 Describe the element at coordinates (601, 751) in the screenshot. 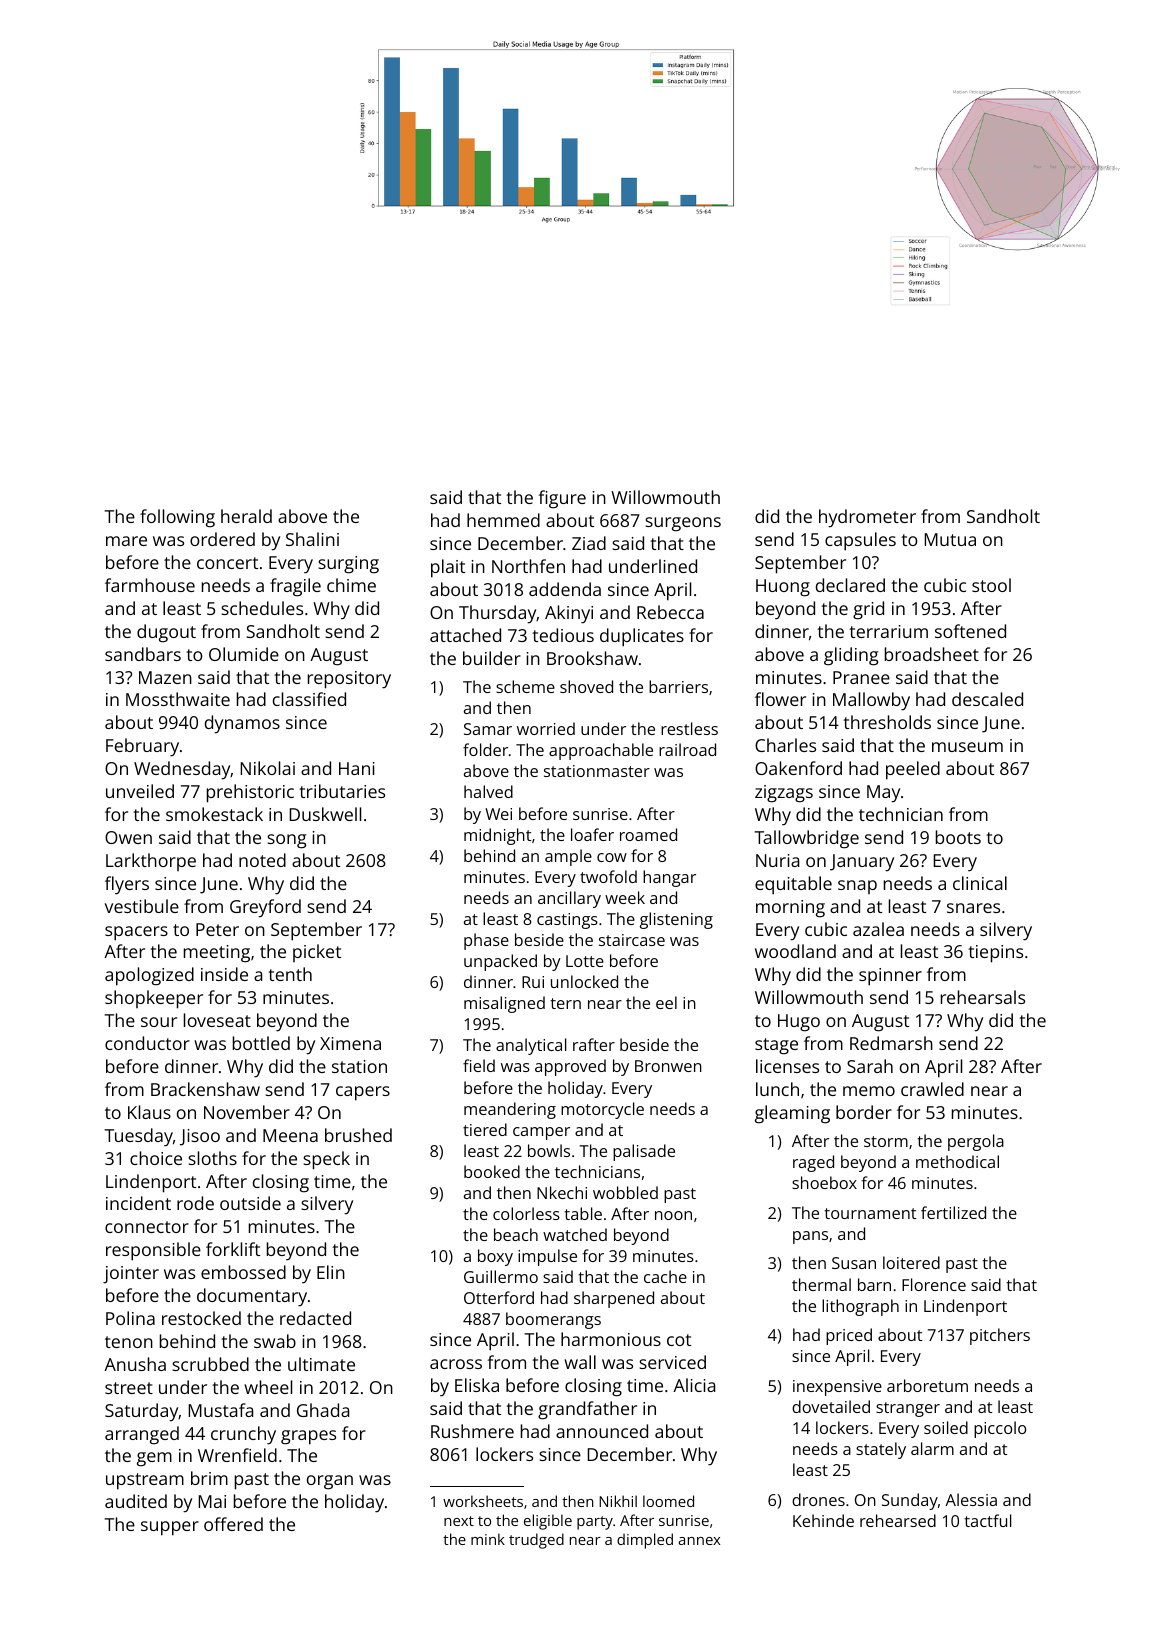

I see `approachable` at that location.
